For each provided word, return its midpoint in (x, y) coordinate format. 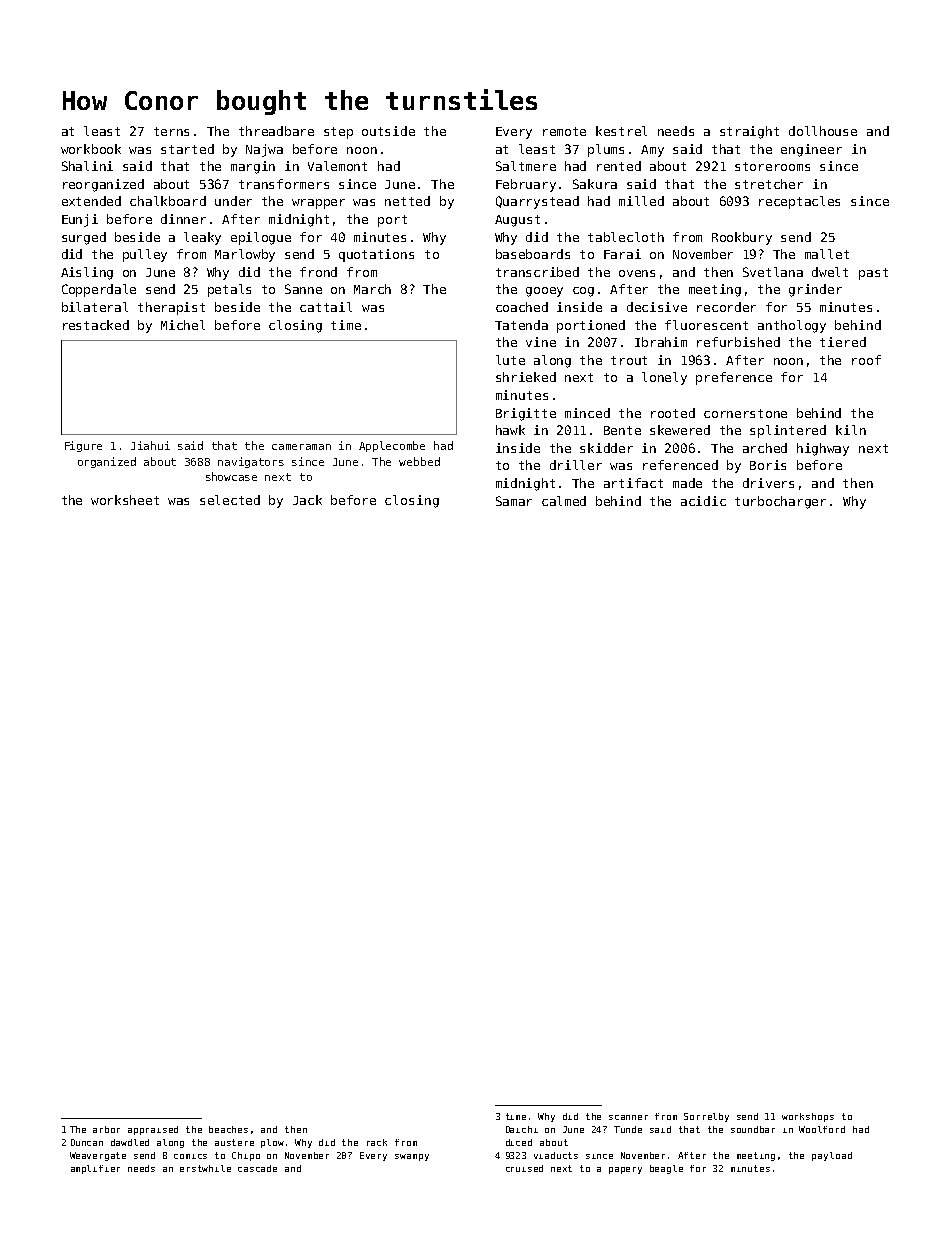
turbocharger (780, 502)
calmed (564, 501)
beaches (228, 1129)
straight (749, 132)
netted (407, 201)
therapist (171, 308)
